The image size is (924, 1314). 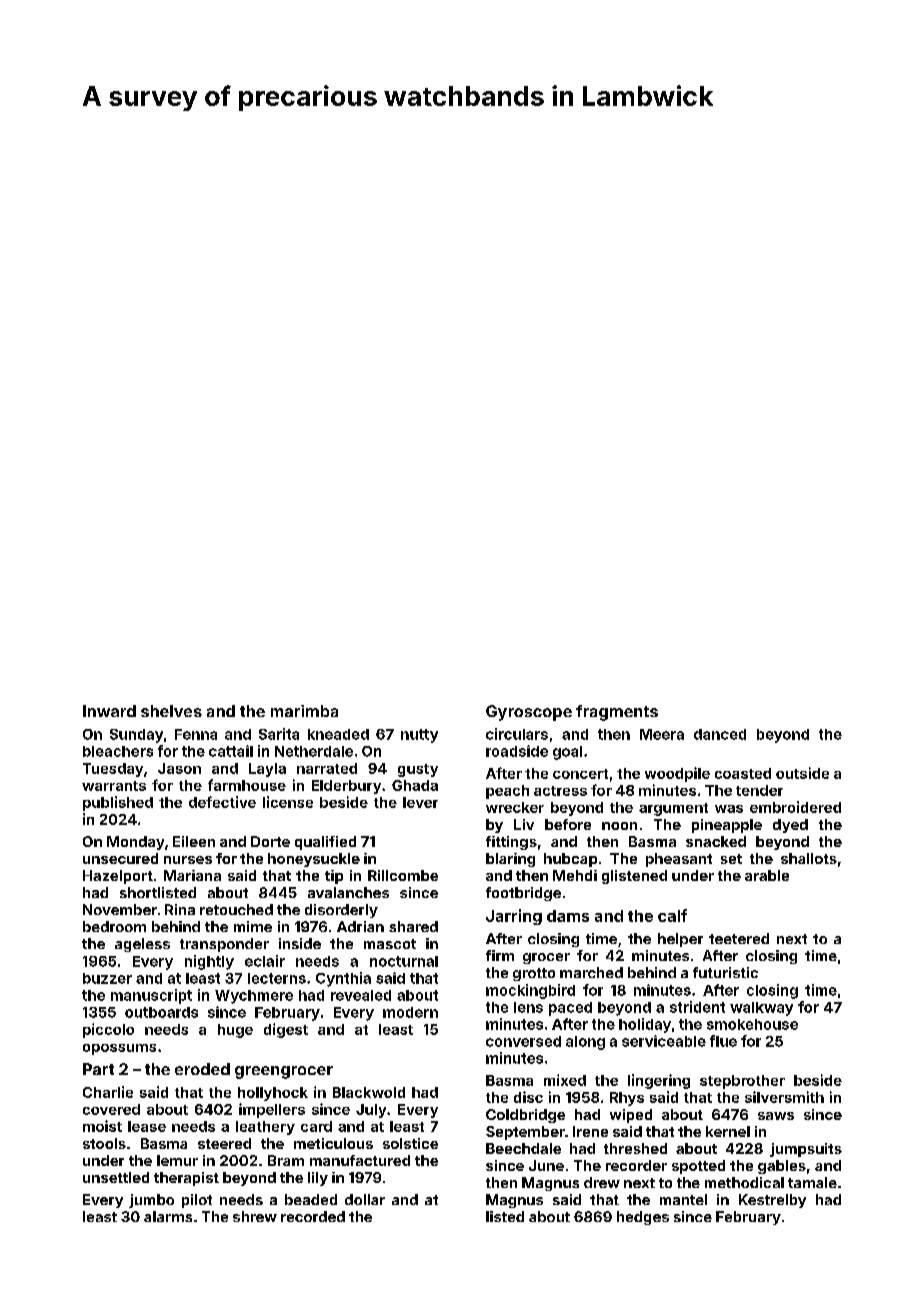 What do you see at coordinates (107, 978) in the screenshot?
I see `buzzer` at bounding box center [107, 978].
